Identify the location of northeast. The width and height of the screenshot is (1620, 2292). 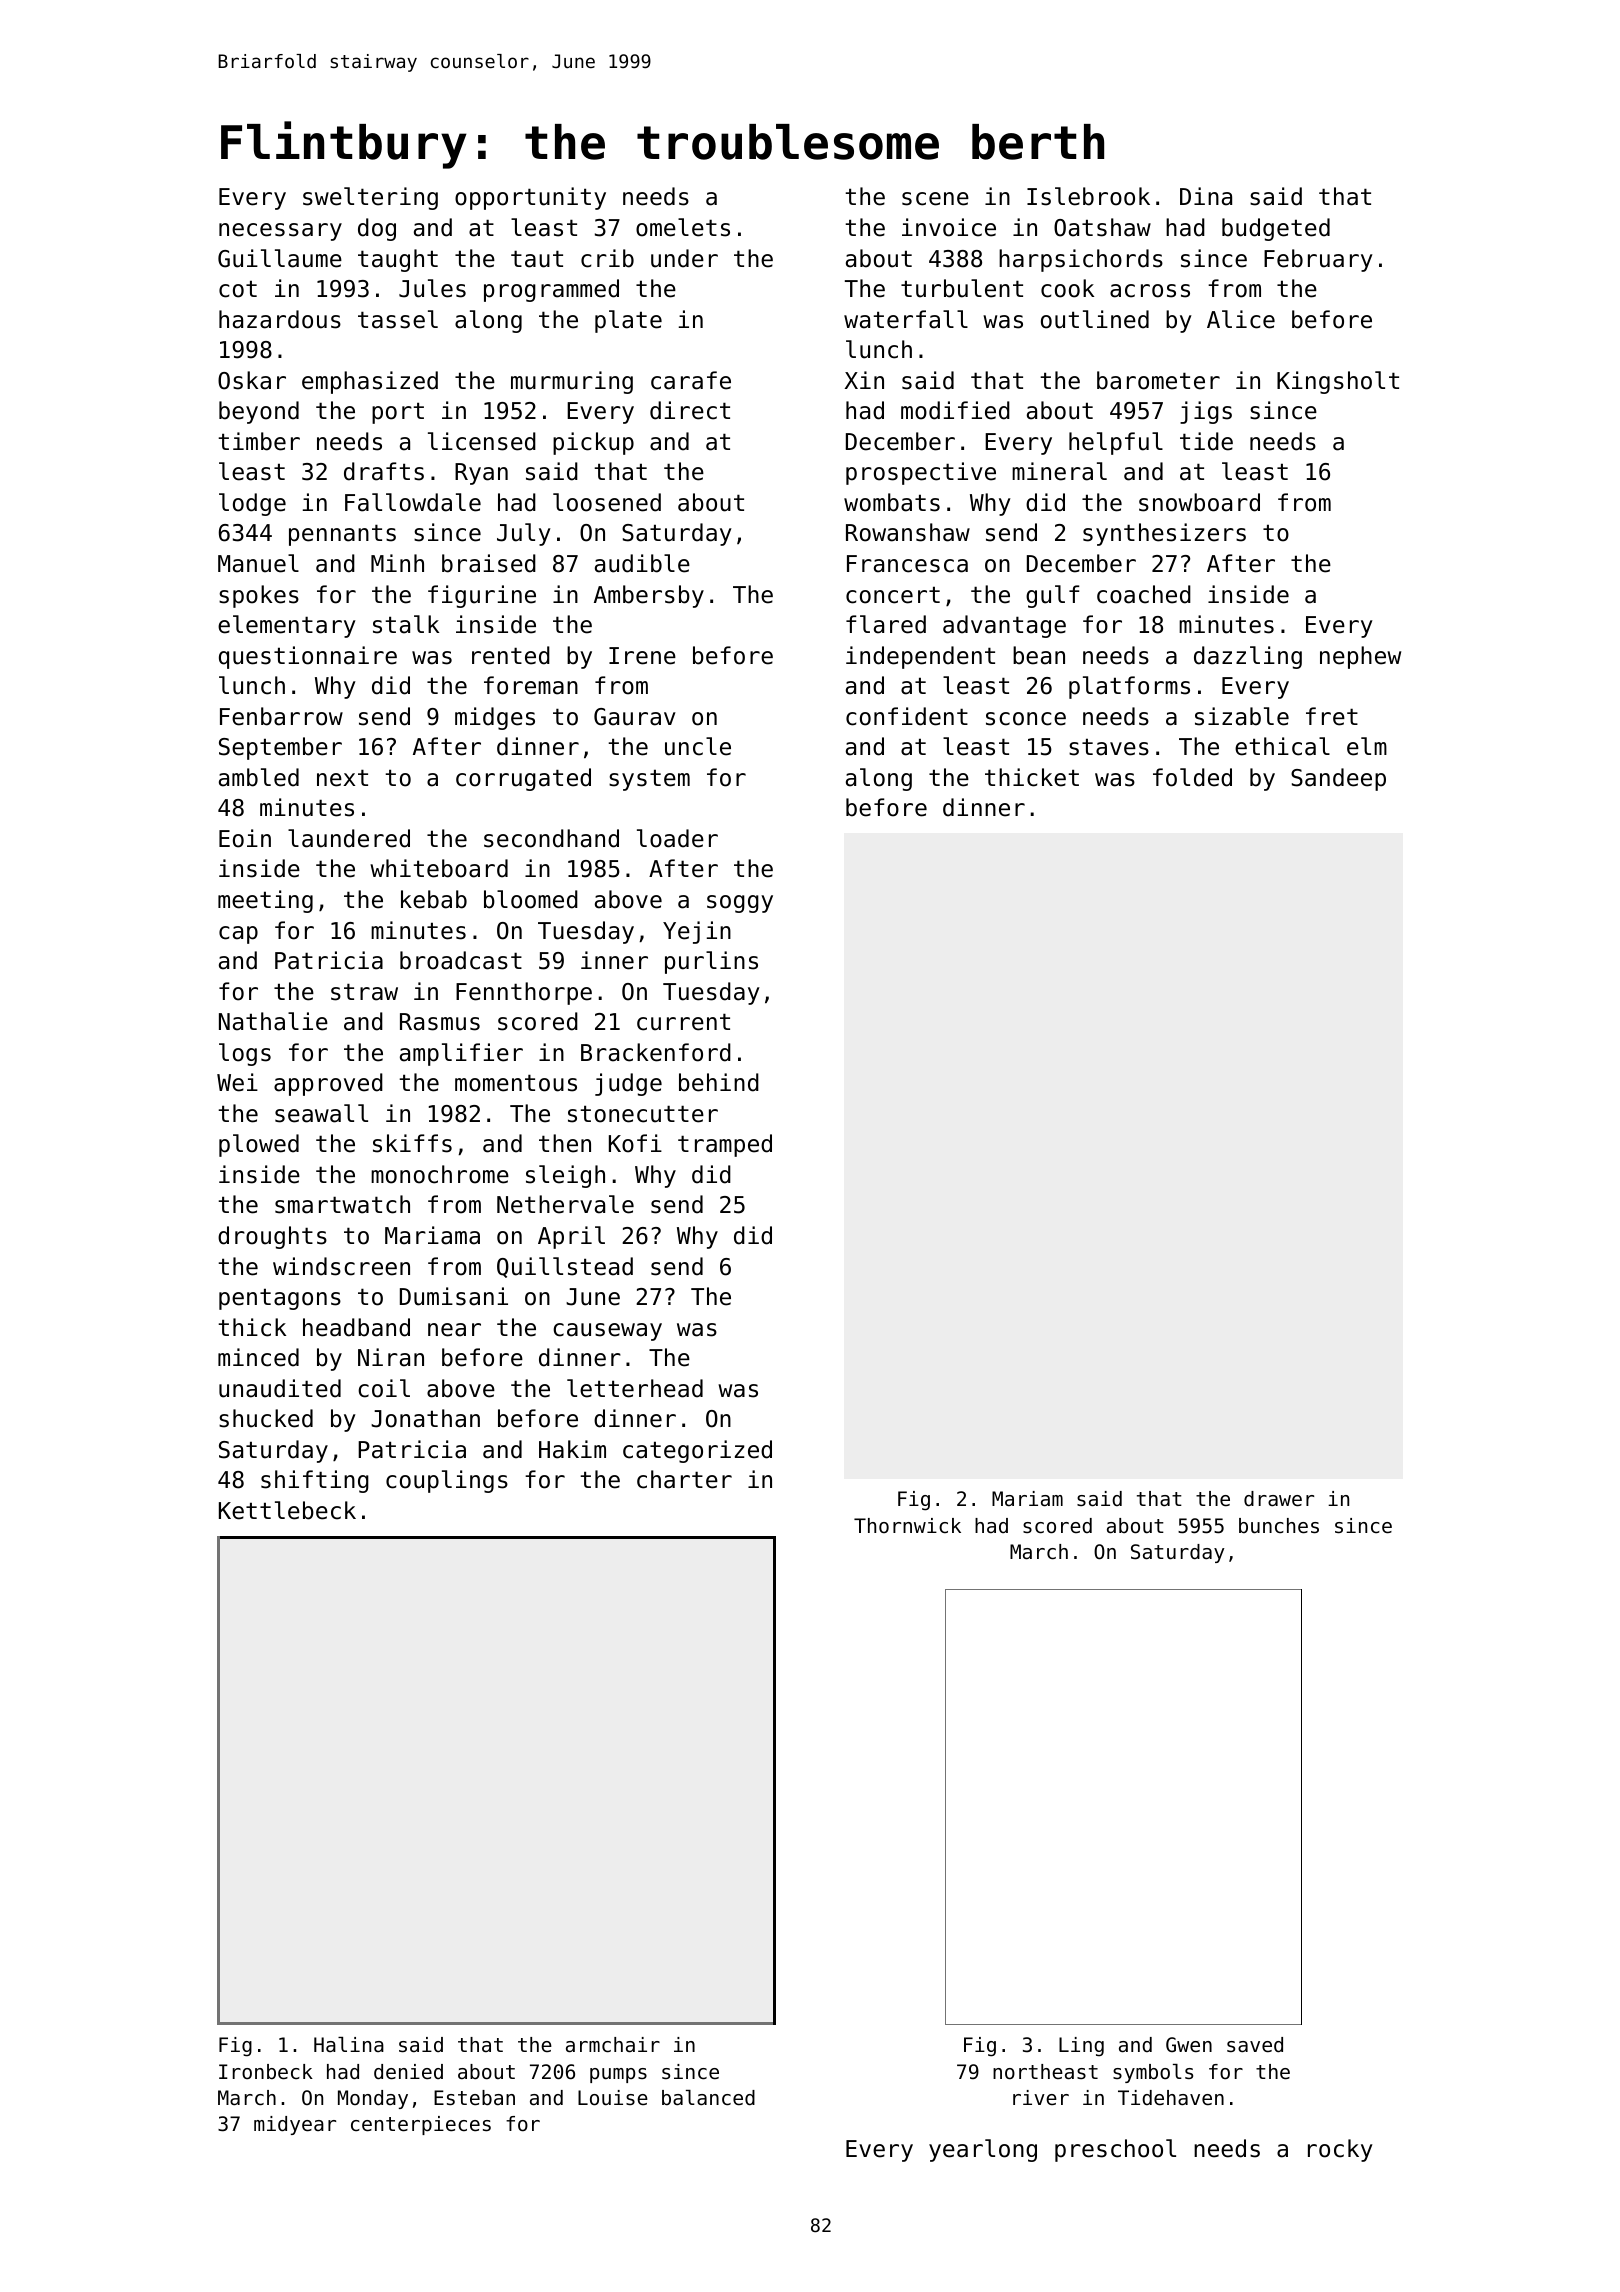
(1045, 2072).
